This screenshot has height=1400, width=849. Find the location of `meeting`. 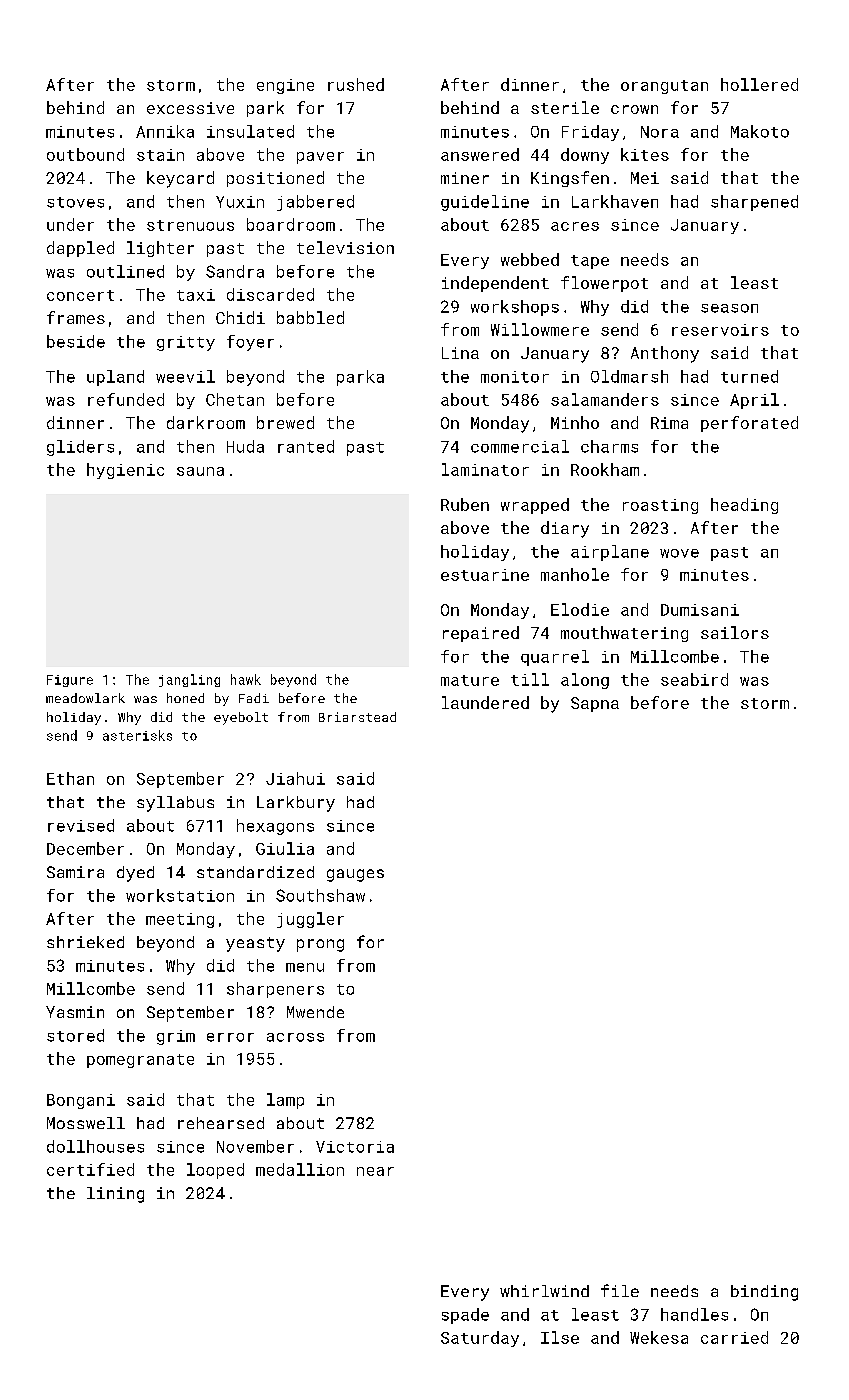

meeting is located at coordinates (180, 920).
